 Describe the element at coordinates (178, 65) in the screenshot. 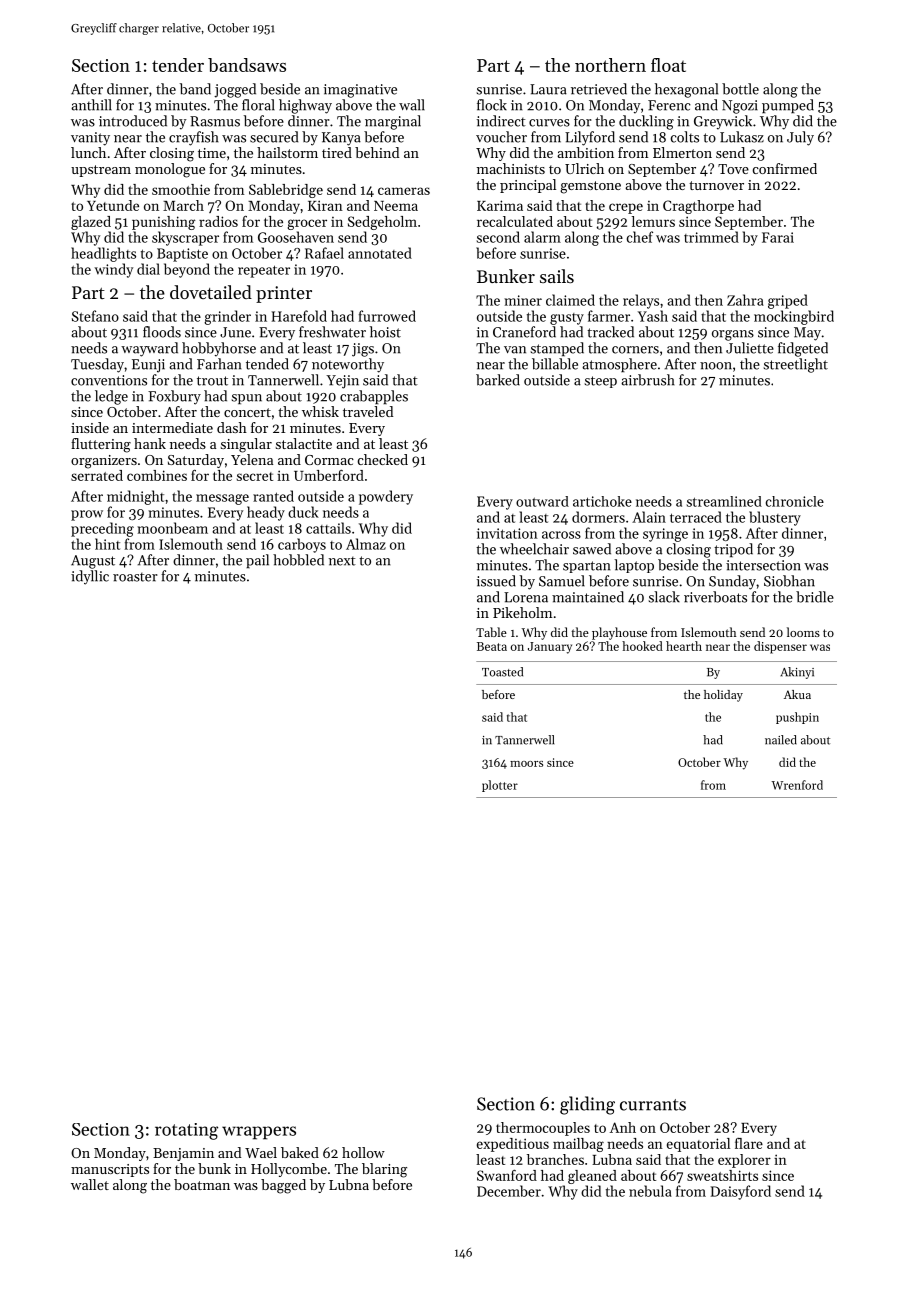

I see `tender` at that location.
